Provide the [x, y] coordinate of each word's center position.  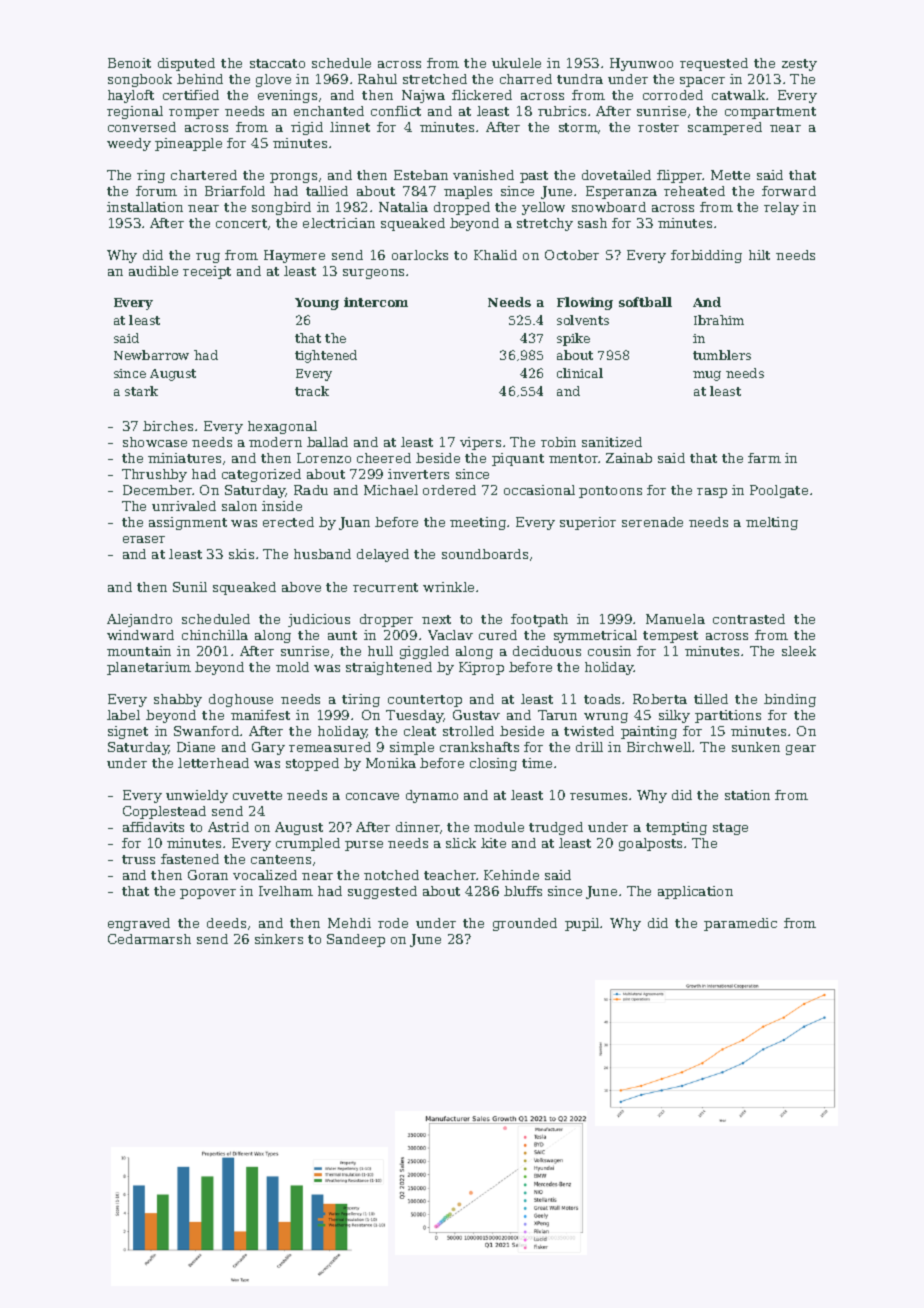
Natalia [403, 207]
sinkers [279, 939]
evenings [287, 96]
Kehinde [511, 875]
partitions [728, 716]
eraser [144, 539]
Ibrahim [719, 320]
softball [645, 302]
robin [558, 442]
